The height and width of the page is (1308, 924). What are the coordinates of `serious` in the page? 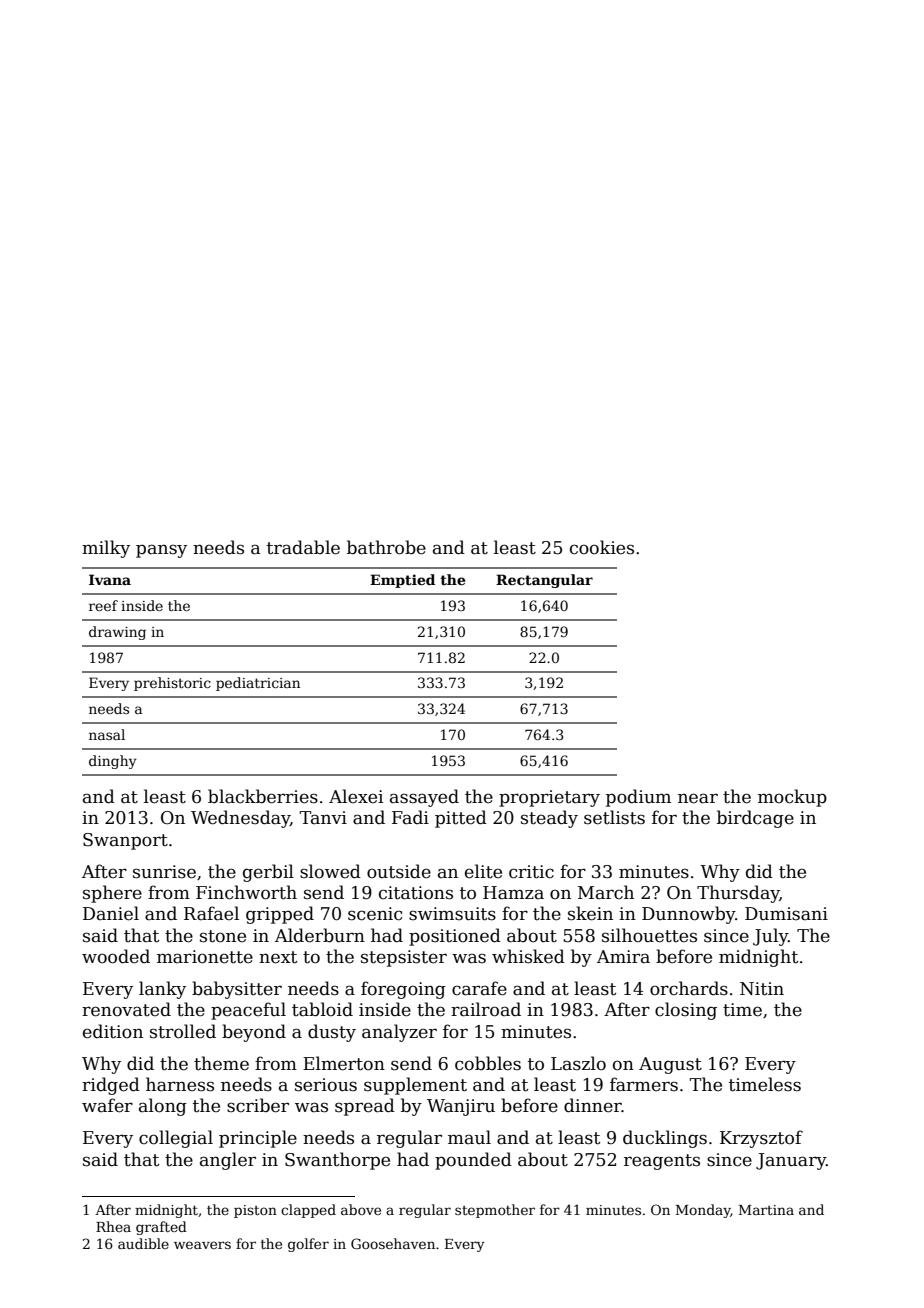 It's located at (326, 1085).
